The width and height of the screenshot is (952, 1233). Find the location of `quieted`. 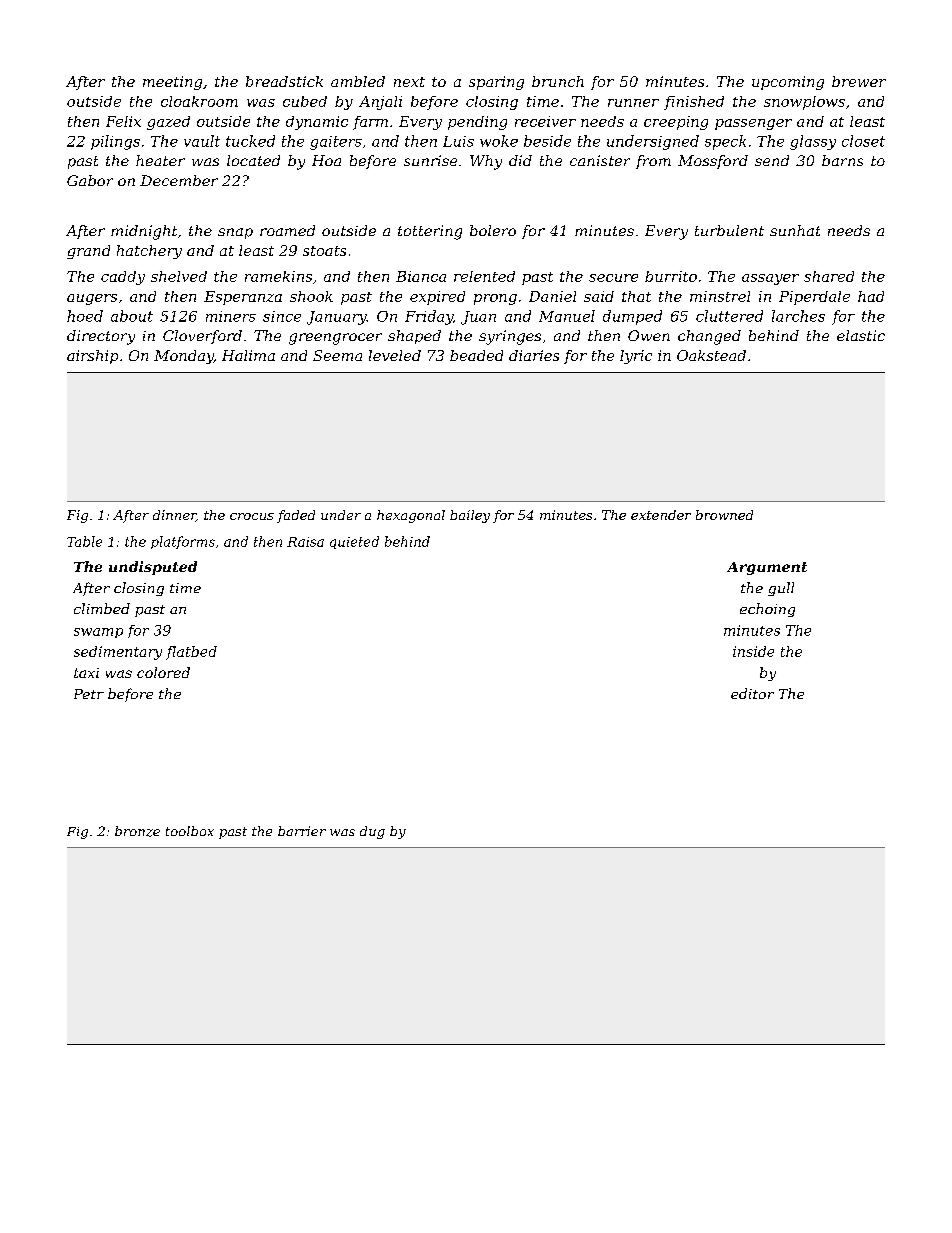

quieted is located at coordinates (354, 542).
